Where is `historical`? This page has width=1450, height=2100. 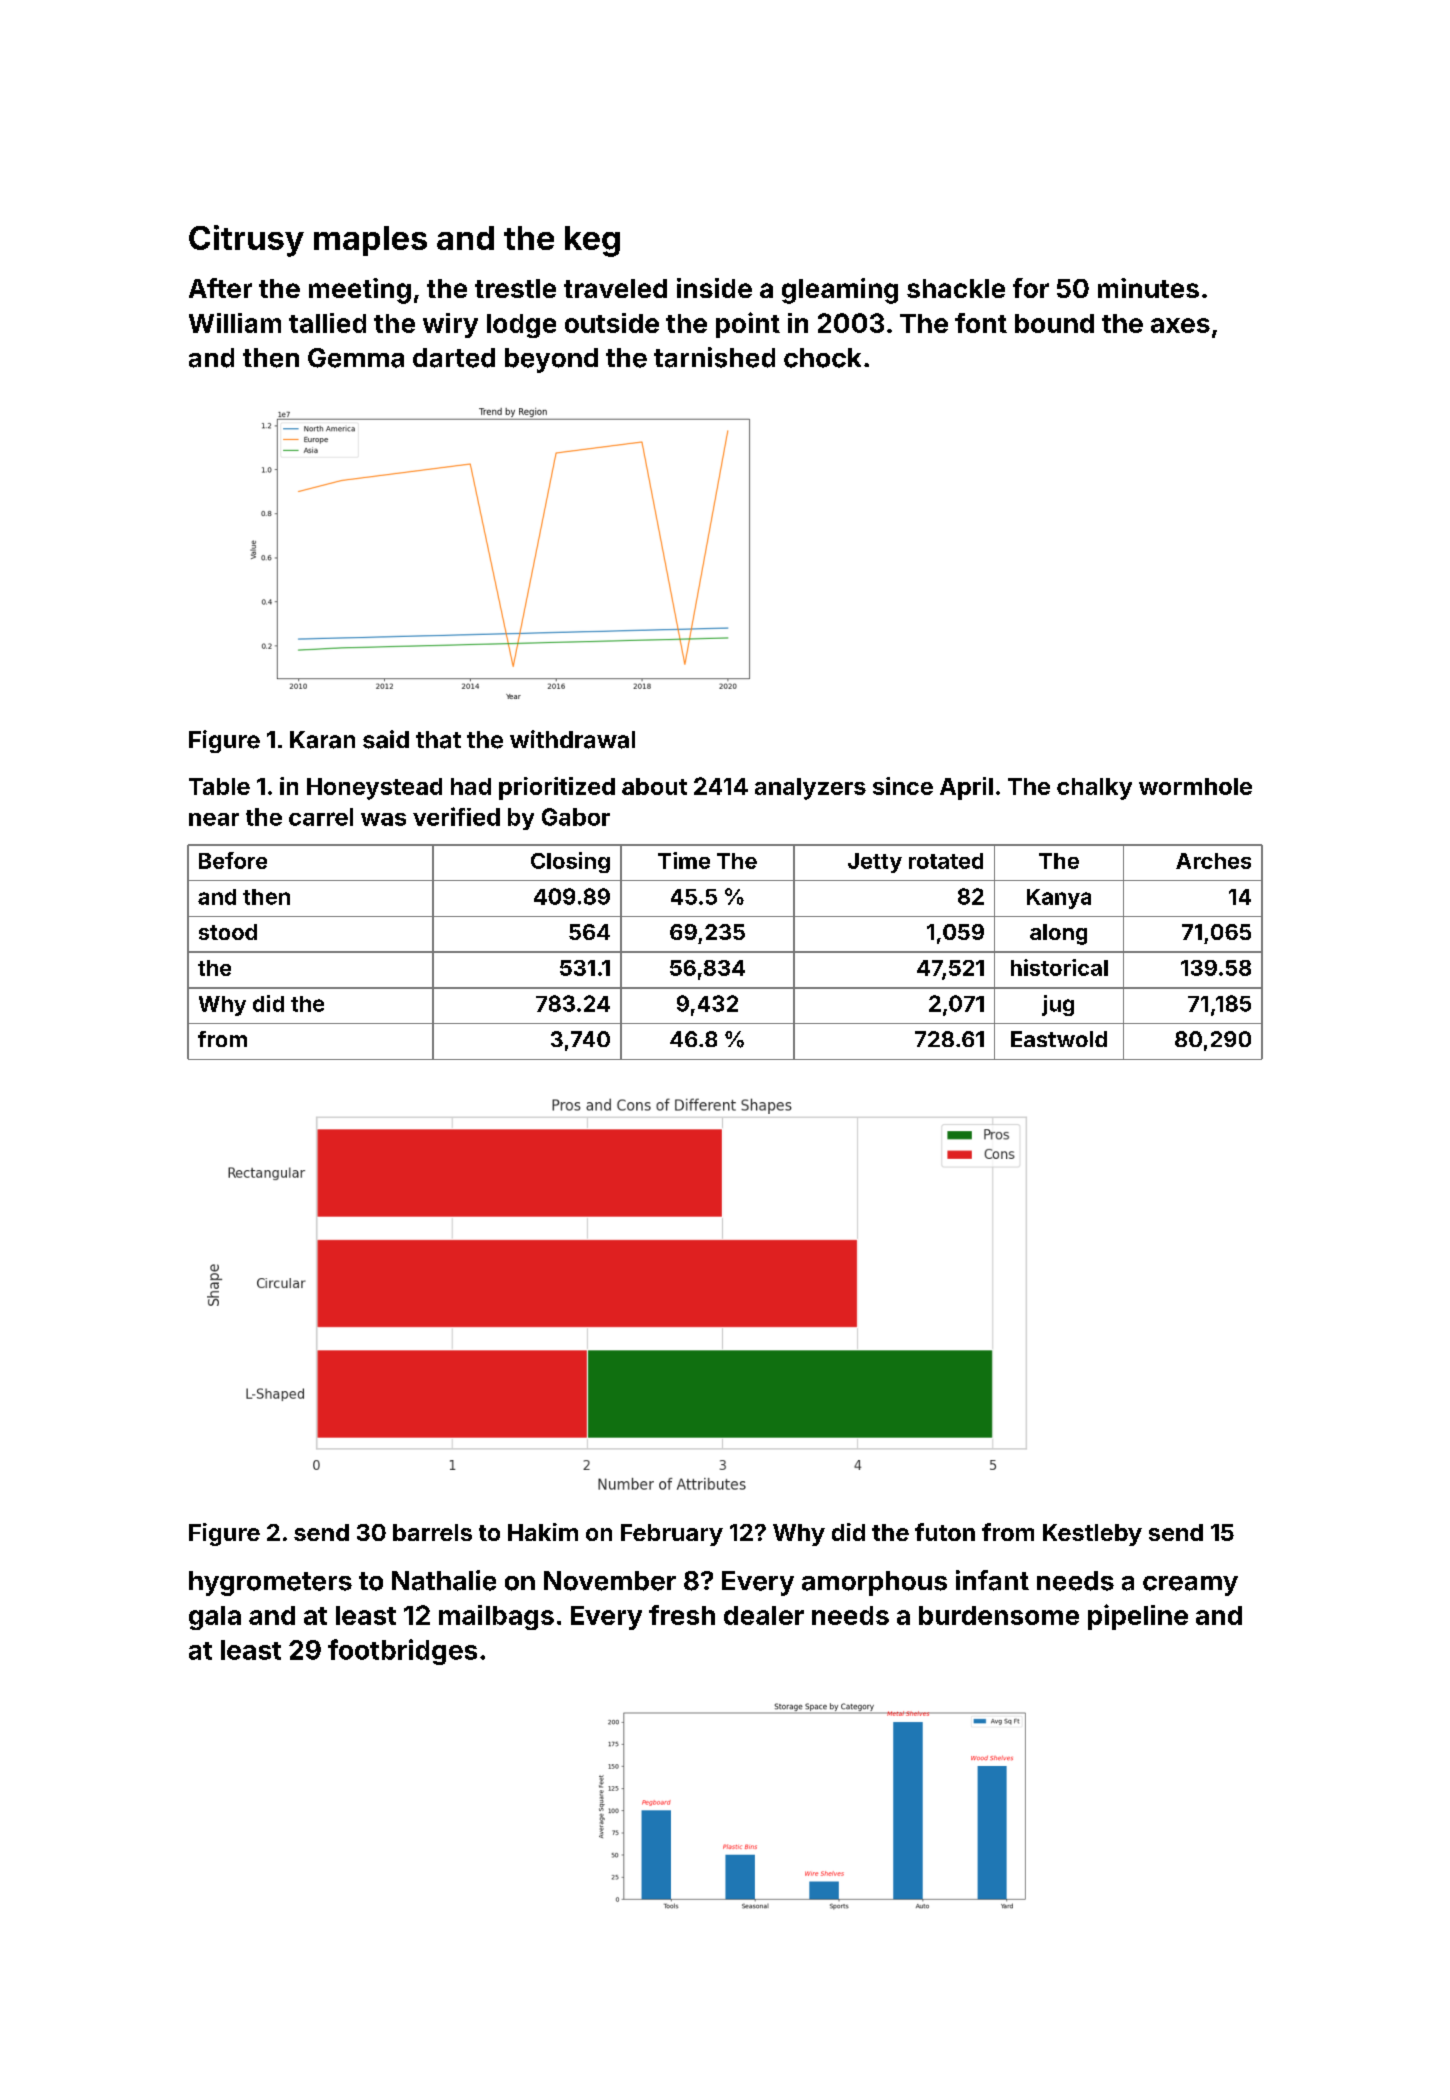
historical is located at coordinates (1059, 967).
